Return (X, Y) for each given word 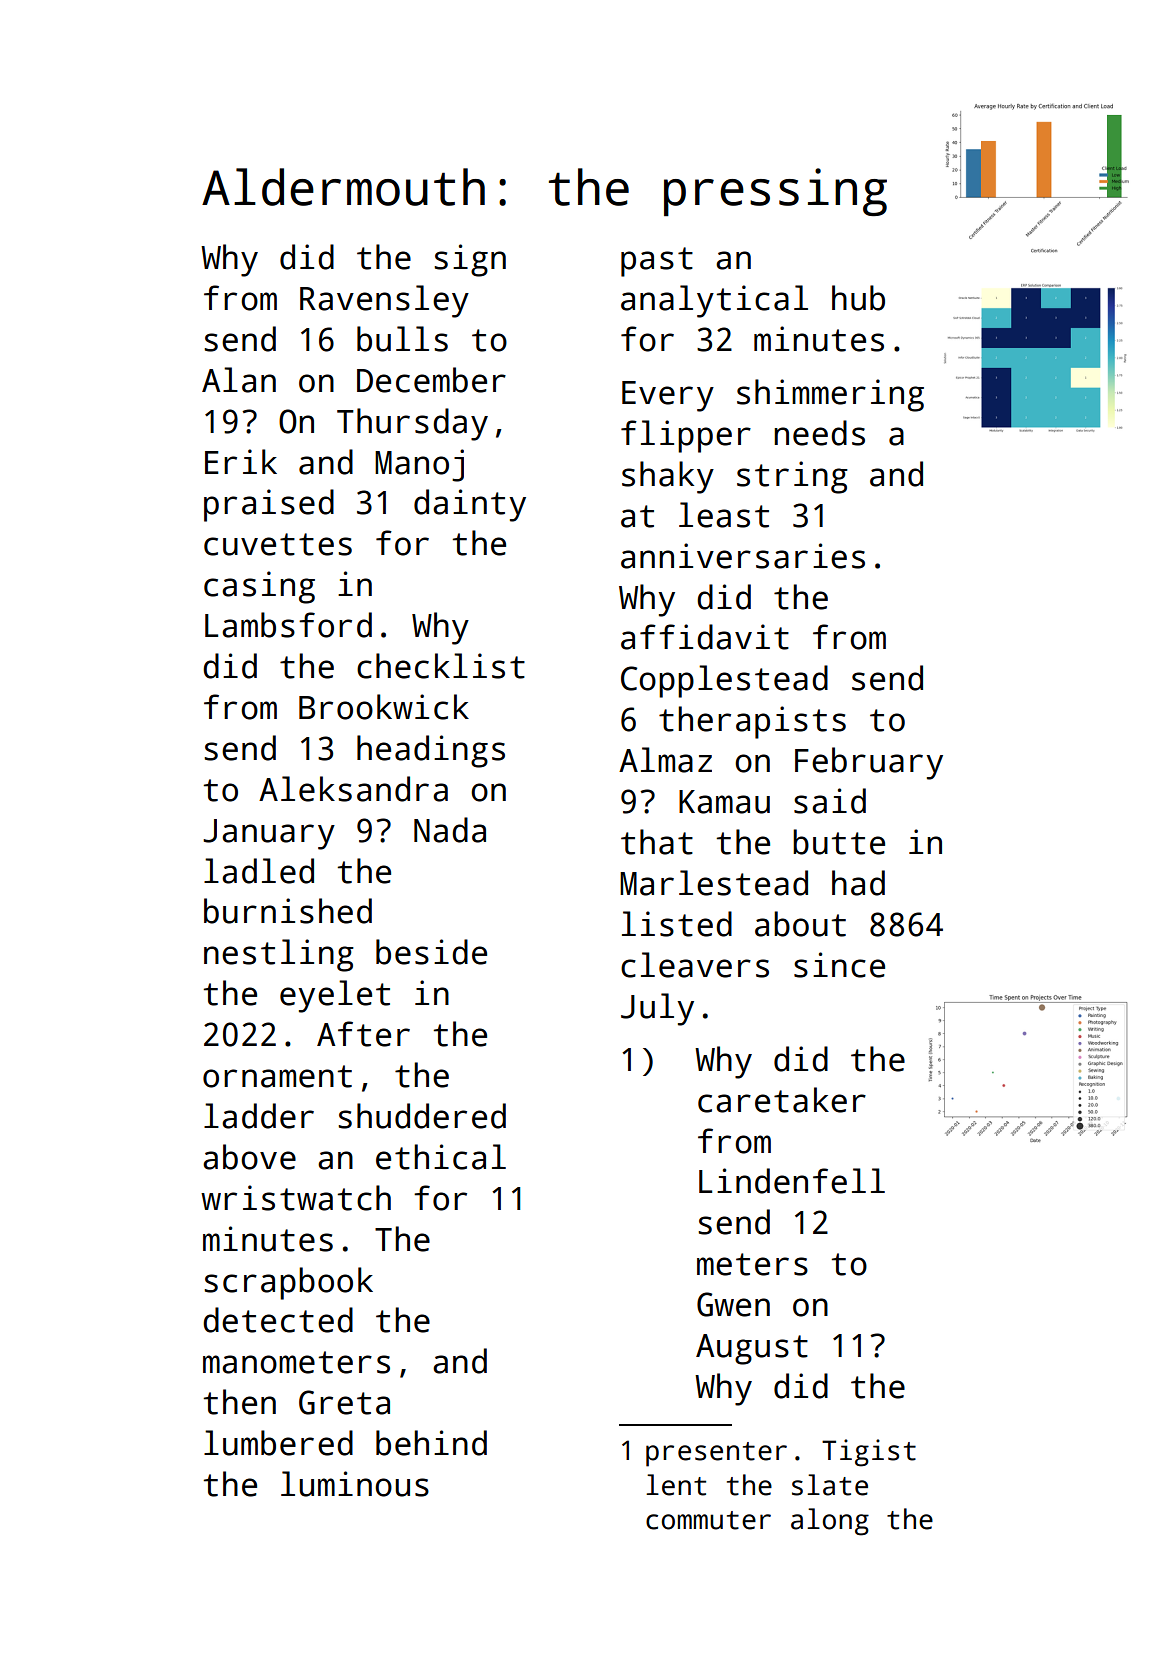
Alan (239, 380)
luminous (355, 1484)
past (657, 262)
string (792, 477)
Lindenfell (792, 1181)
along (830, 1522)
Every (668, 396)
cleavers (695, 965)
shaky (668, 477)
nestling (279, 955)
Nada (450, 830)
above (249, 1157)
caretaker (782, 1100)
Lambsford (288, 625)
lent (676, 1485)
